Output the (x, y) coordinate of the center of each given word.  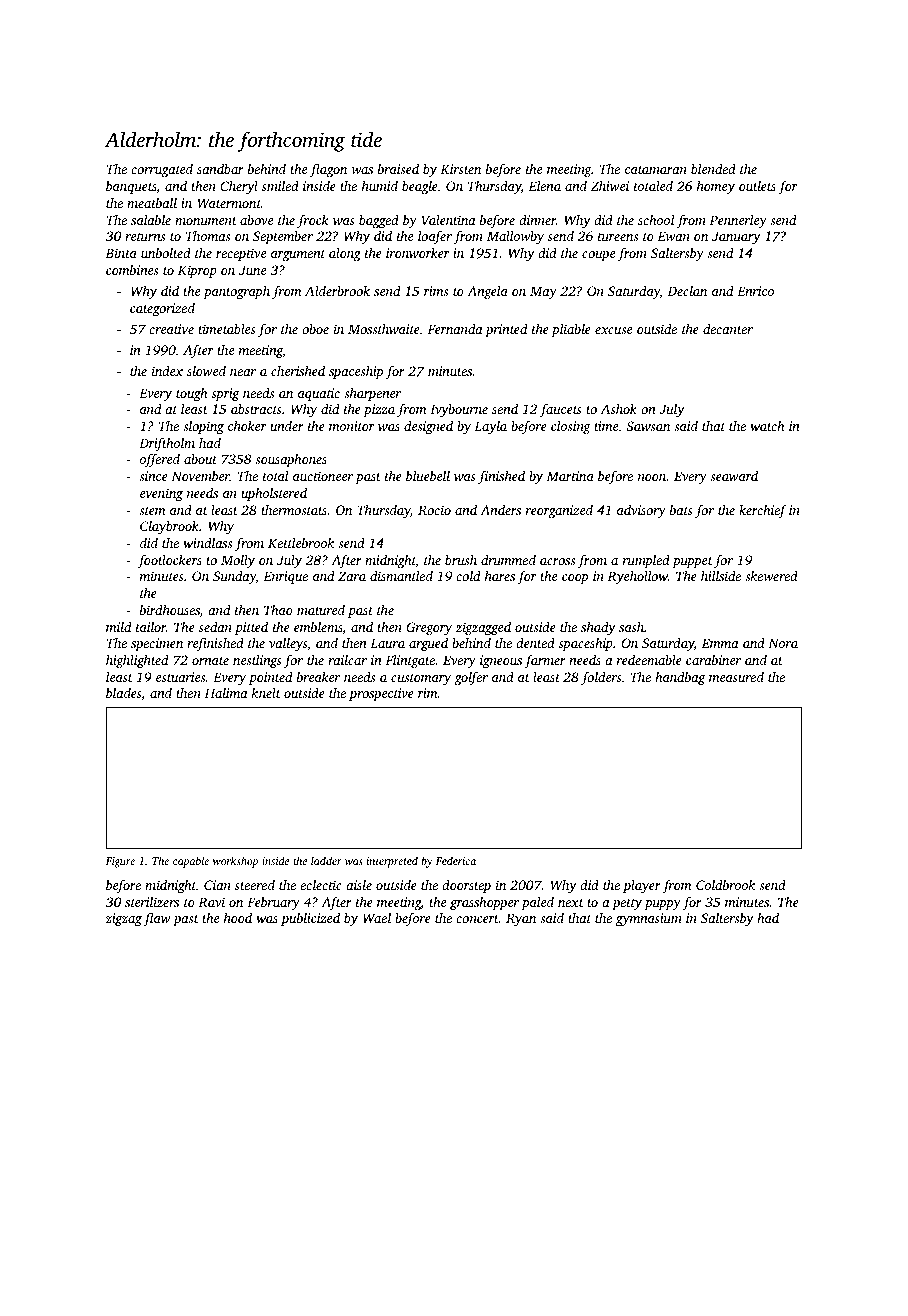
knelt (266, 693)
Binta (121, 253)
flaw (157, 919)
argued (428, 644)
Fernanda (454, 329)
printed (506, 330)
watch (767, 426)
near (243, 372)
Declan (687, 291)
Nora (783, 643)
